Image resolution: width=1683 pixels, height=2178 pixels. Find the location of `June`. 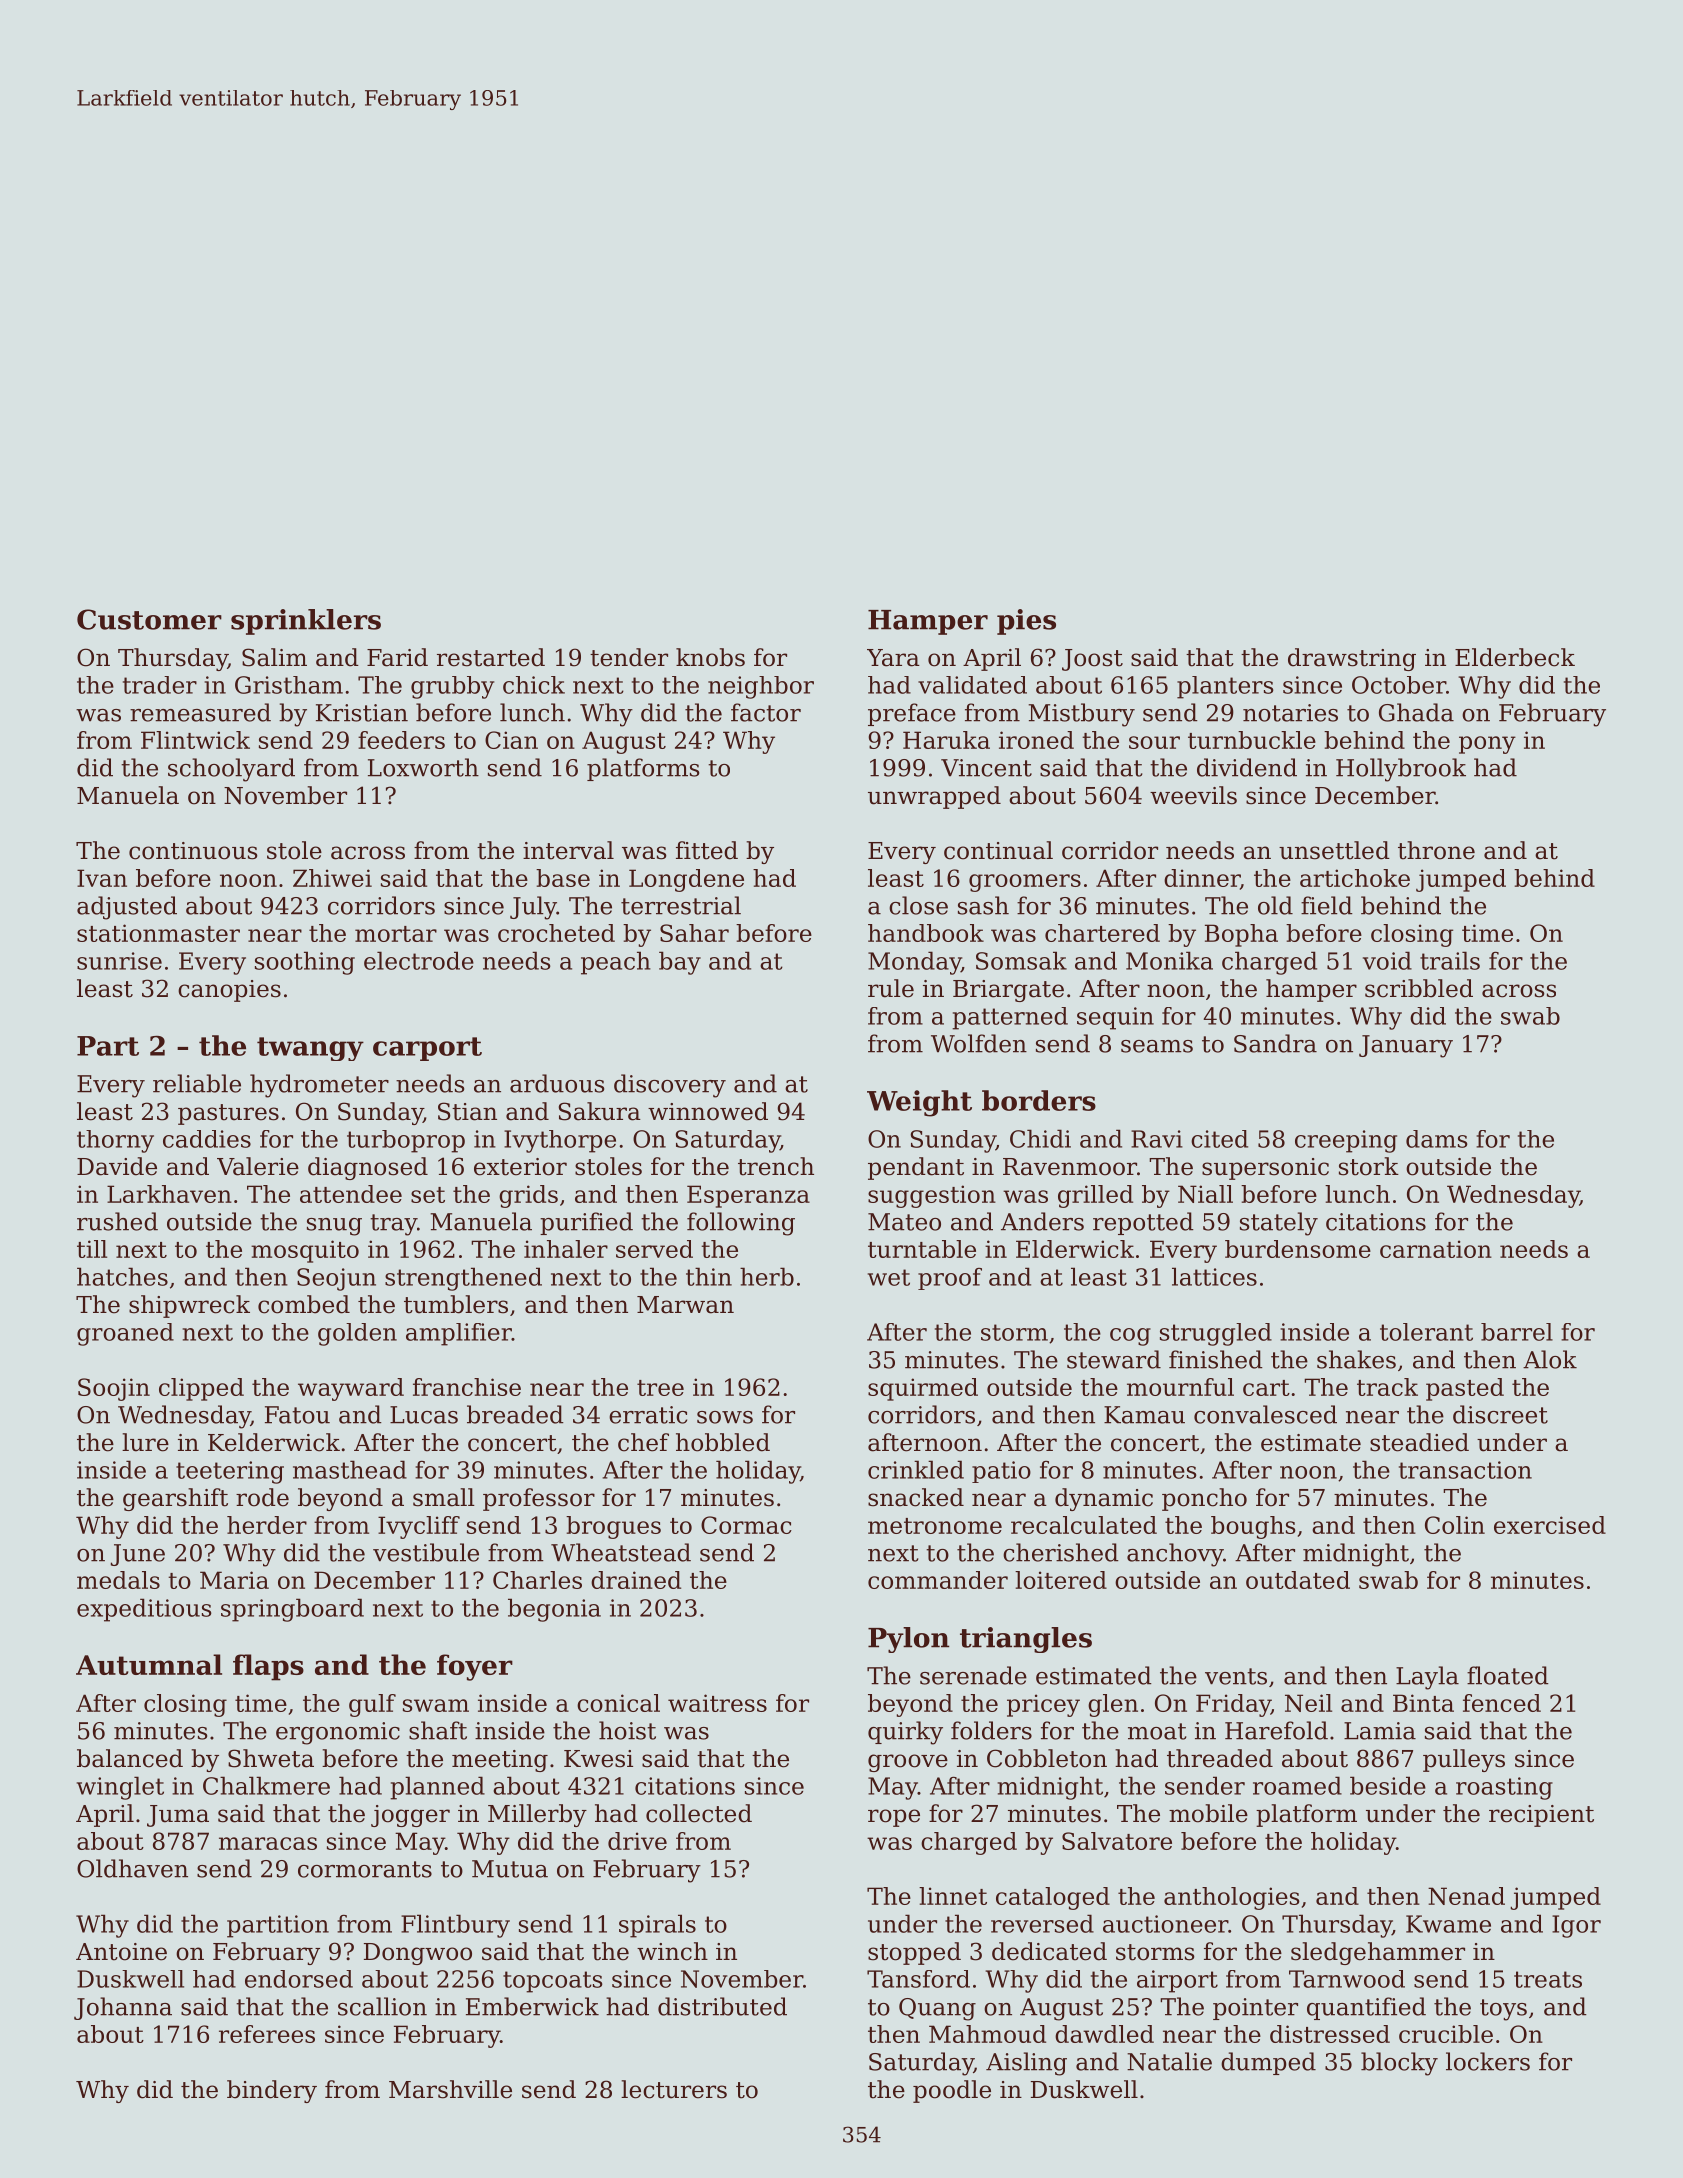

June is located at coordinates (138, 1555).
